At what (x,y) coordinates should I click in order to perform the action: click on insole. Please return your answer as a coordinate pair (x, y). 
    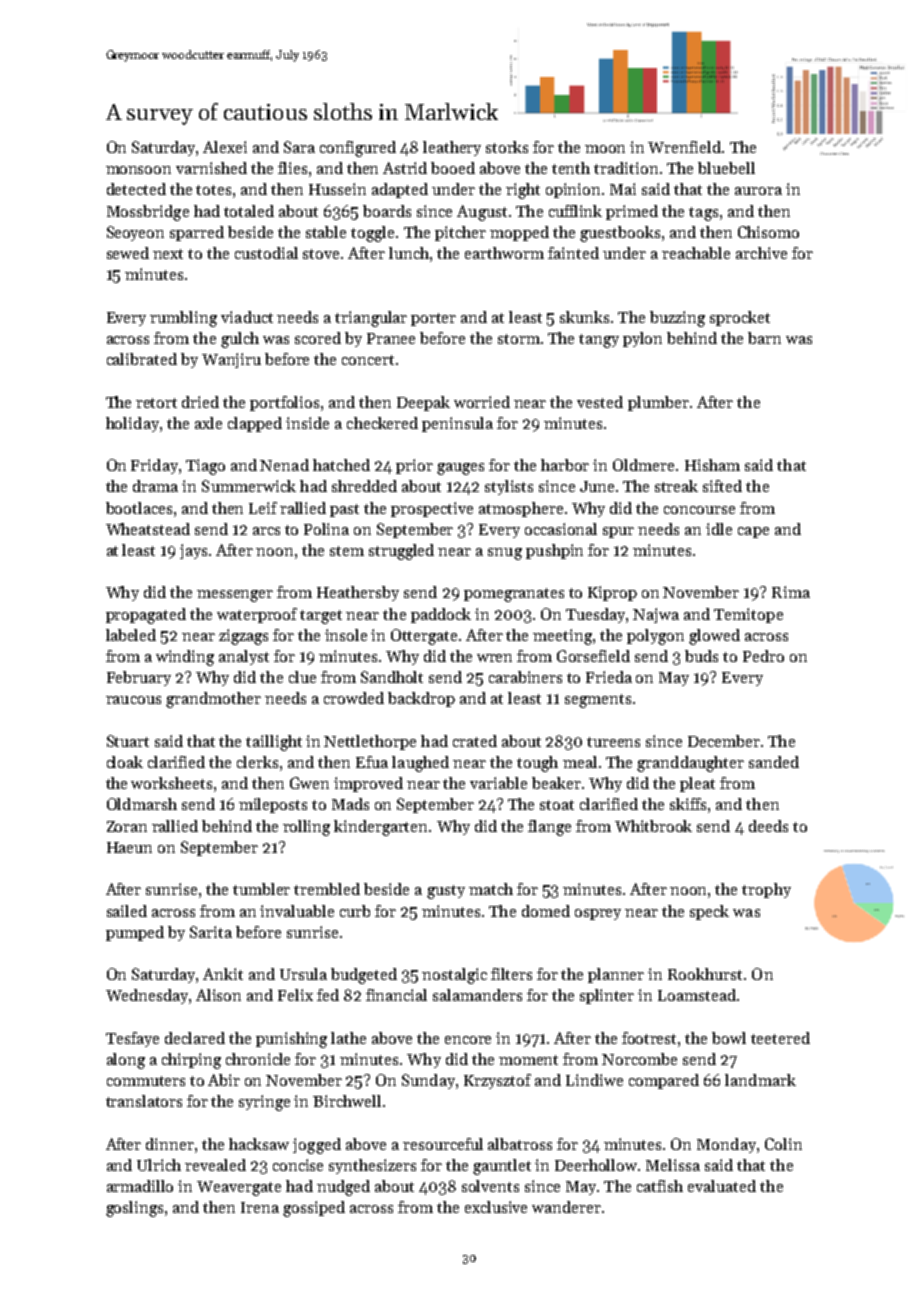
    Looking at the image, I should click on (346, 635).
